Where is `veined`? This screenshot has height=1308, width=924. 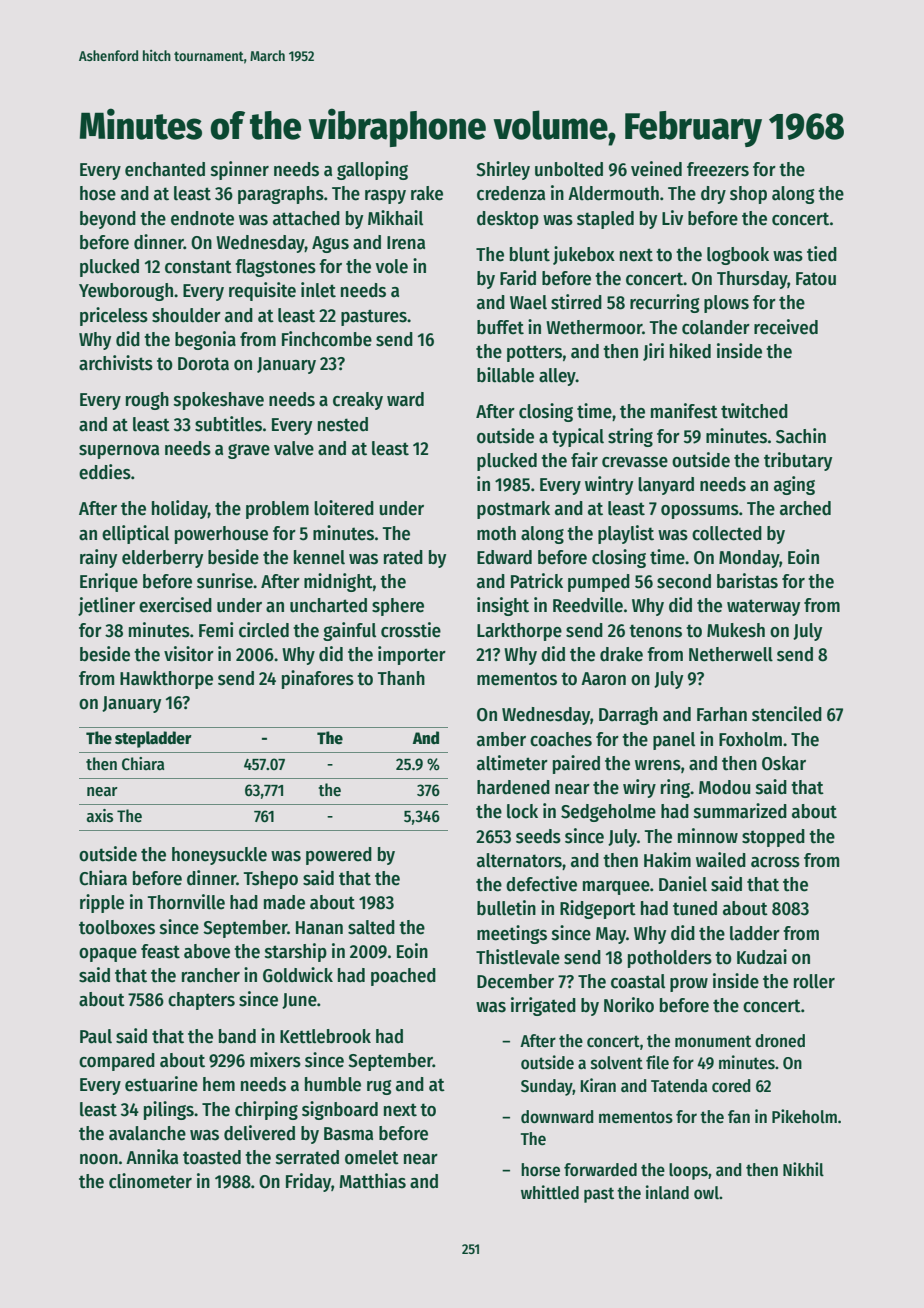 veined is located at coordinates (656, 169).
